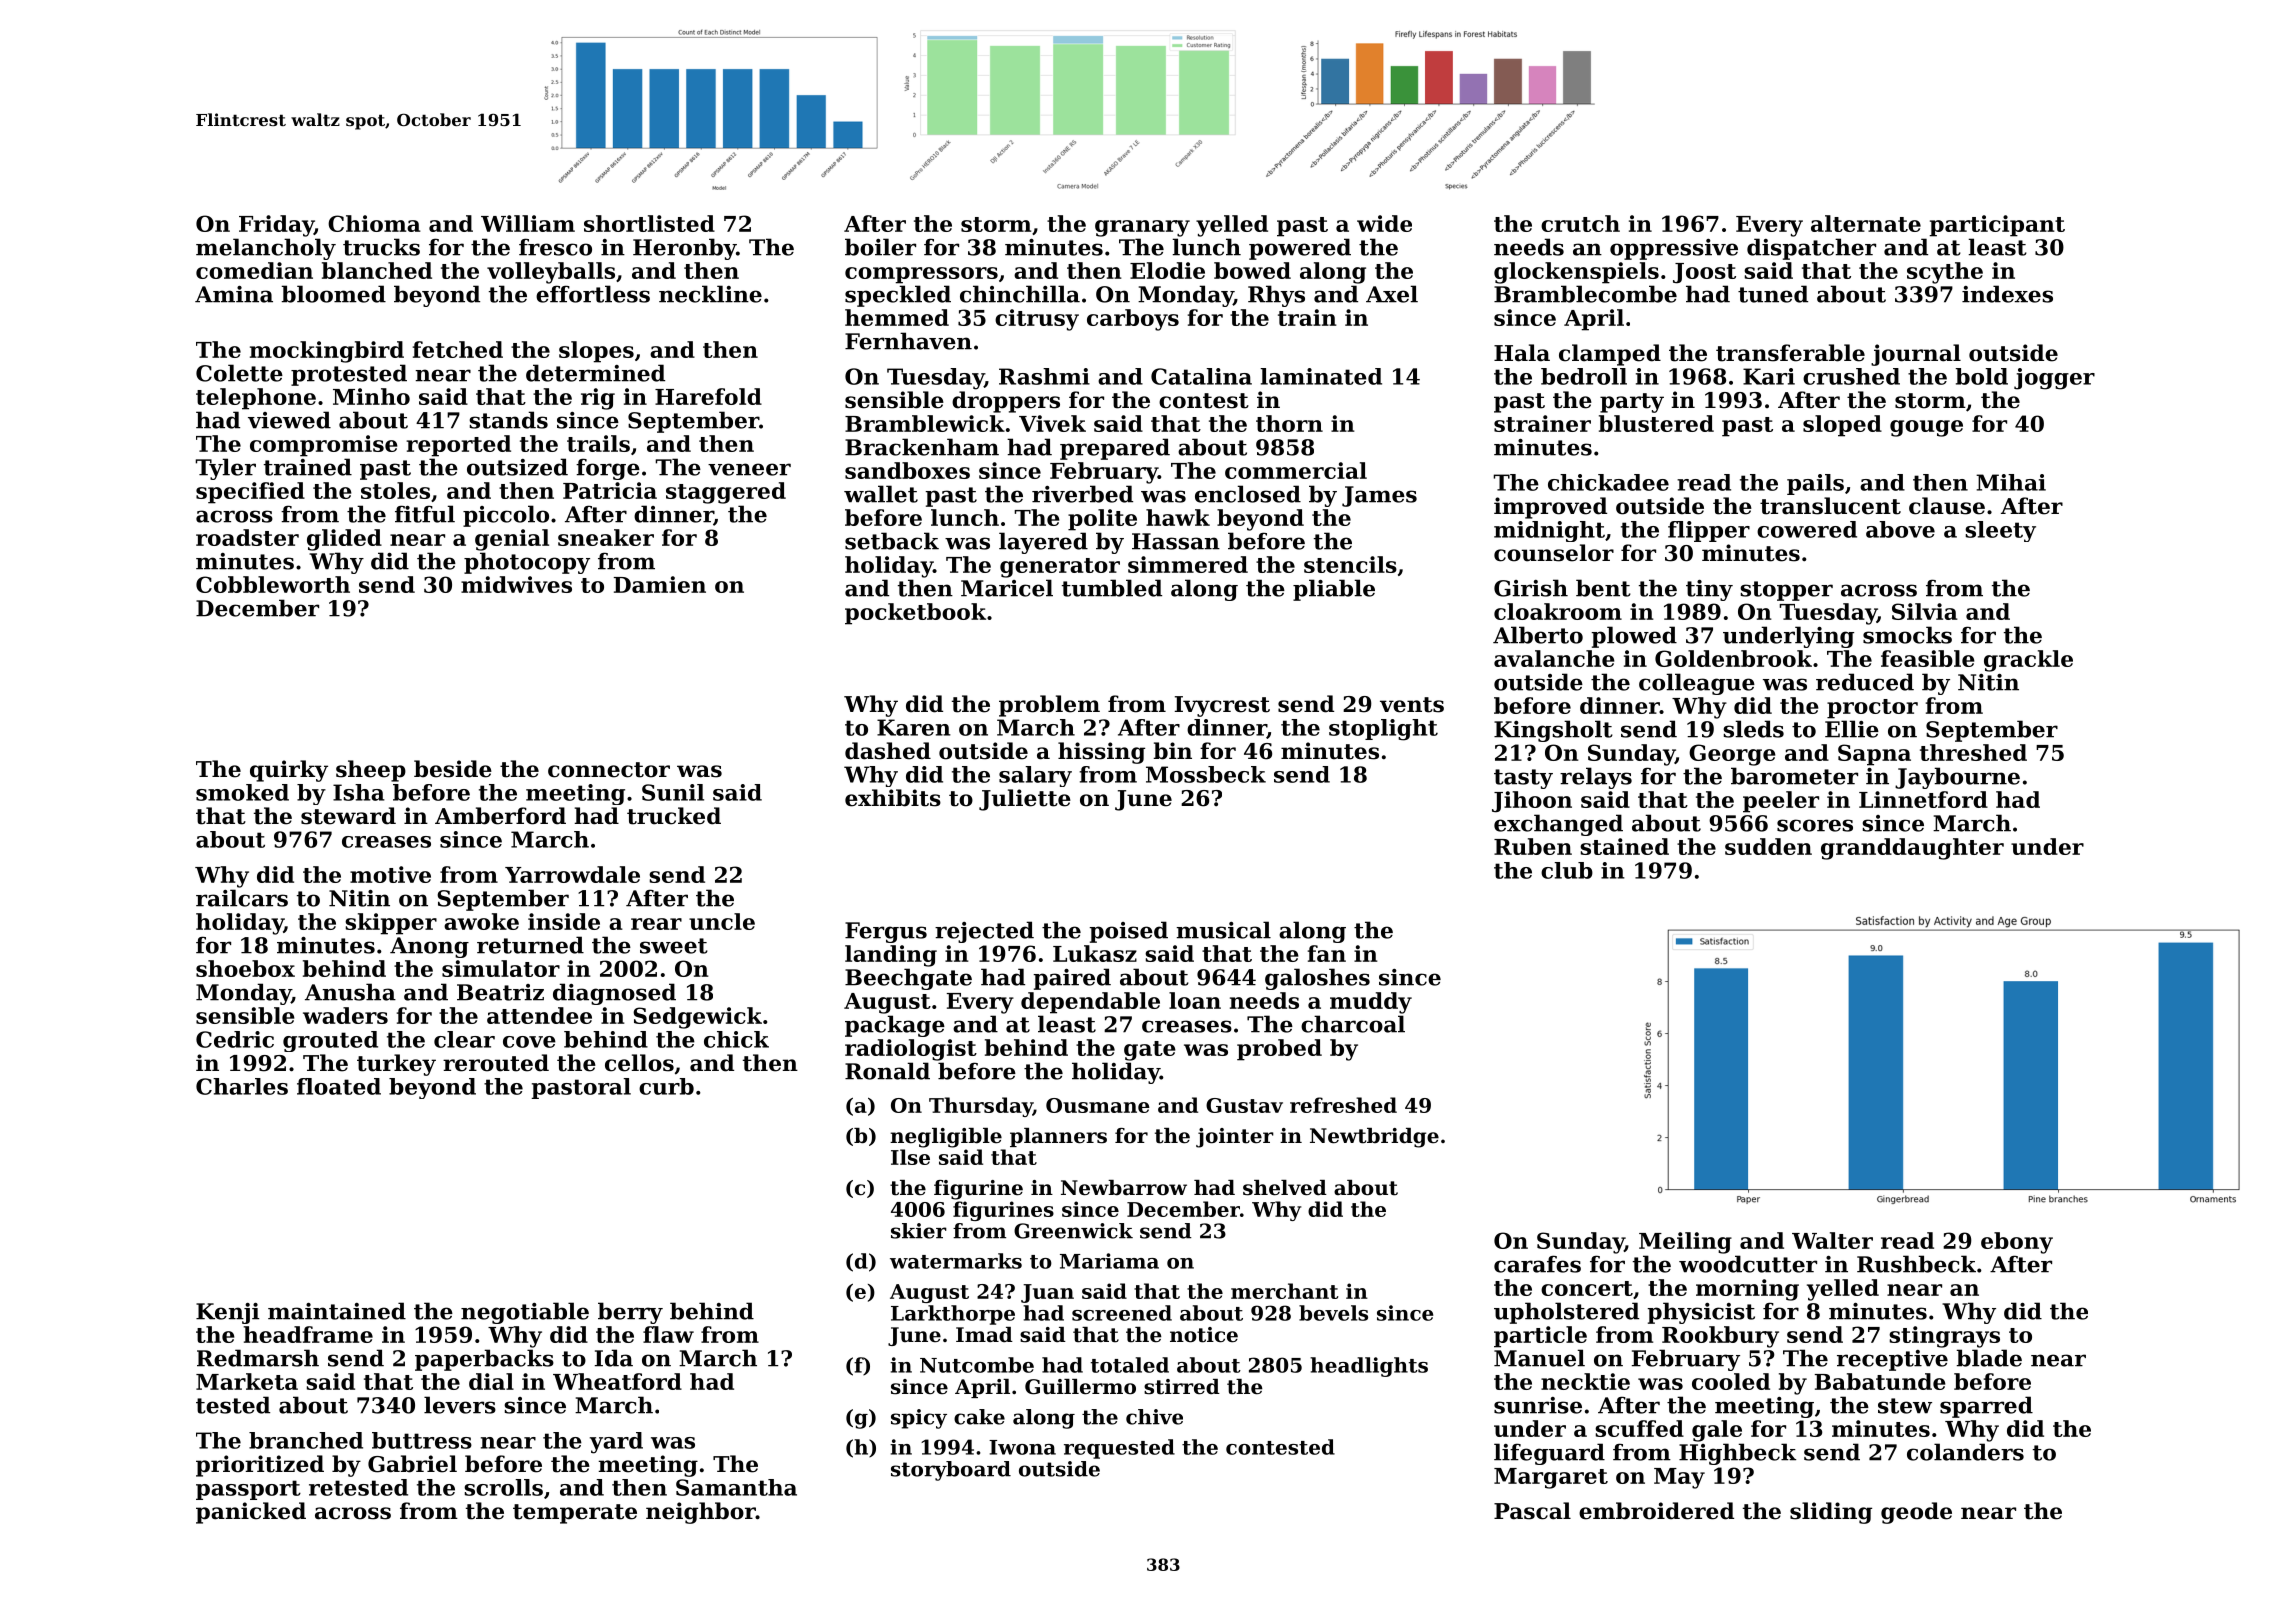 The height and width of the screenshot is (1620, 2292). Describe the element at coordinates (289, 771) in the screenshot. I see `quirky` at that location.
